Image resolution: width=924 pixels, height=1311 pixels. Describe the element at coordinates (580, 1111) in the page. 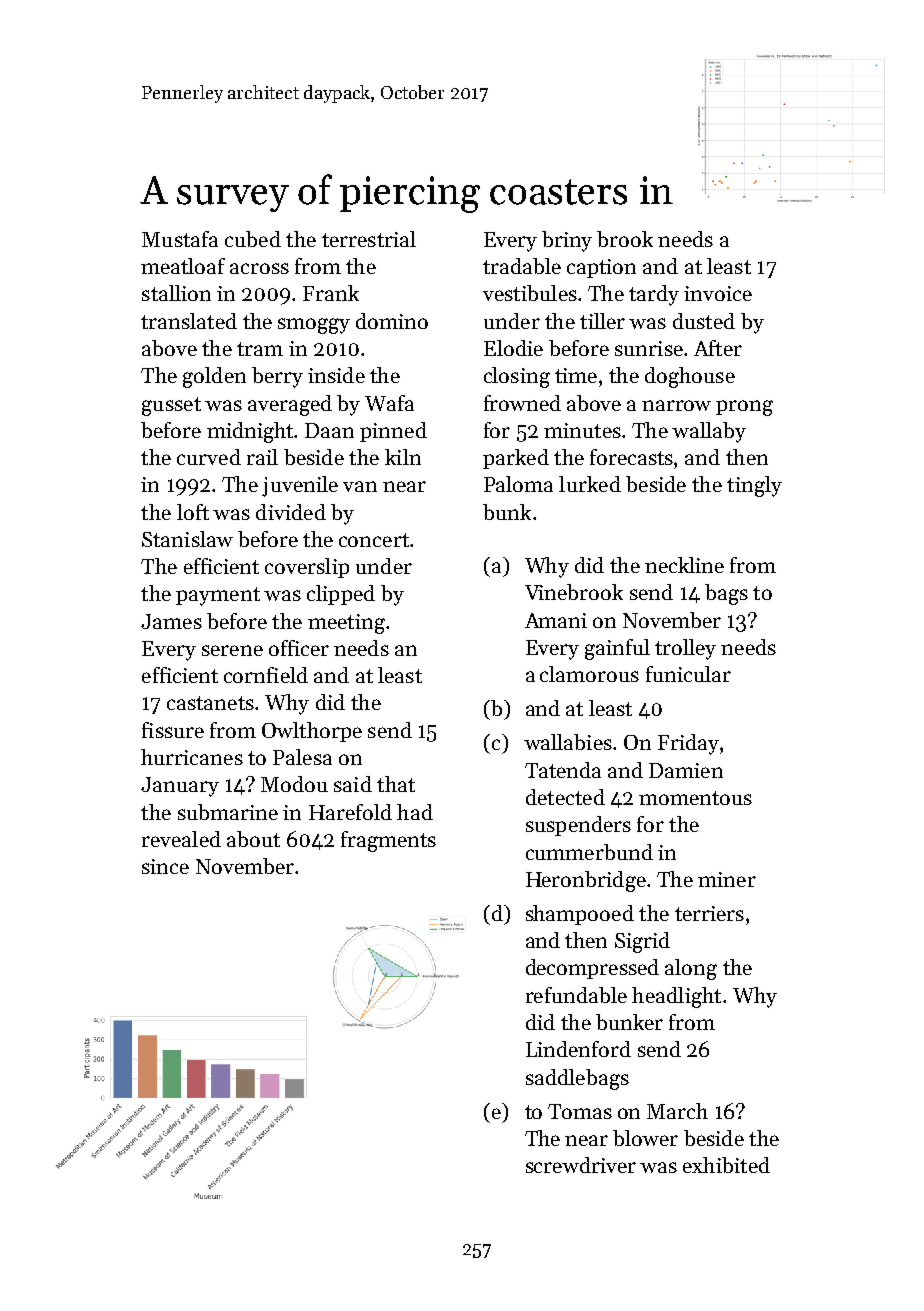

I see `Tomas` at that location.
